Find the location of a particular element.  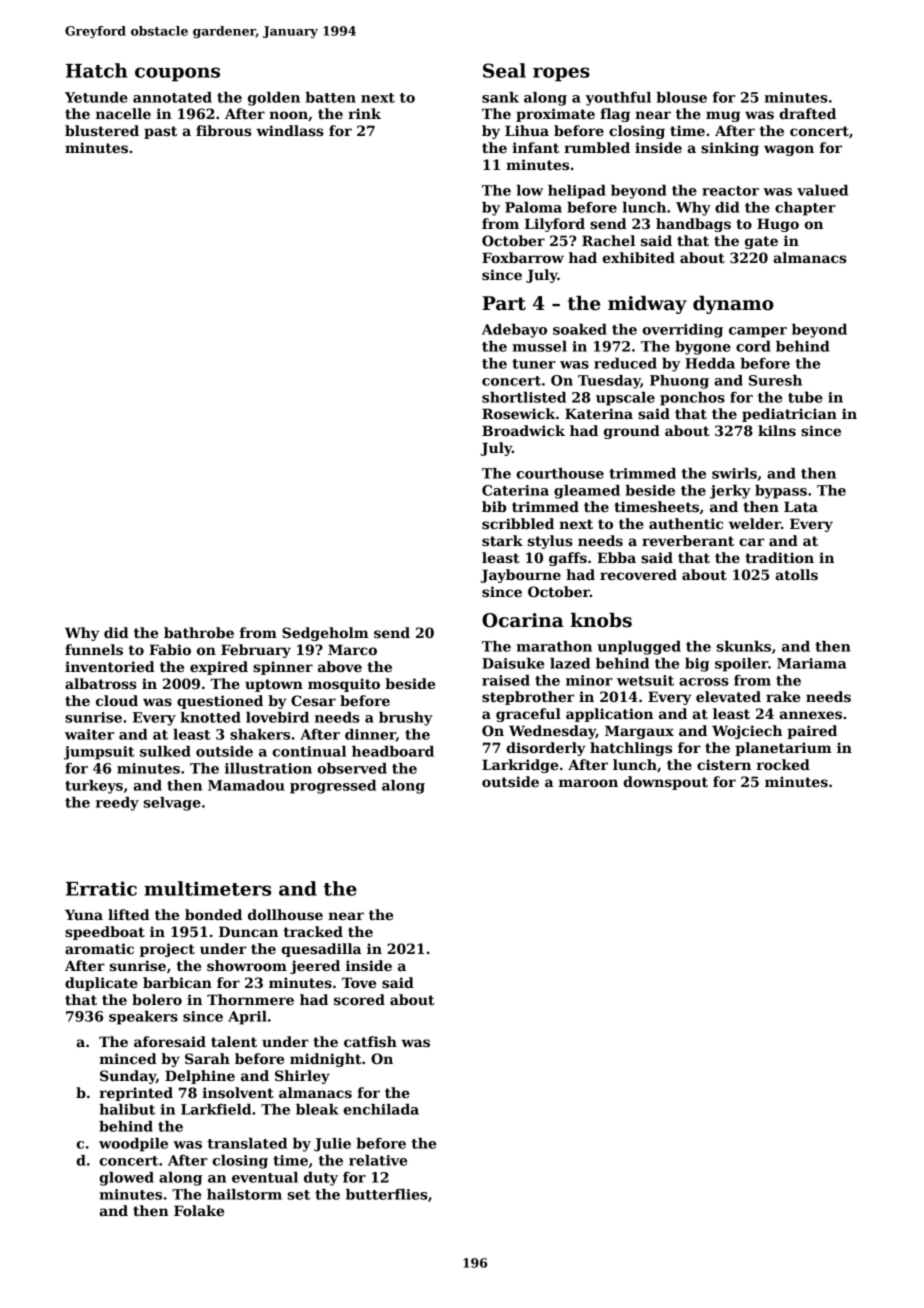

fibrous is located at coordinates (224, 130).
